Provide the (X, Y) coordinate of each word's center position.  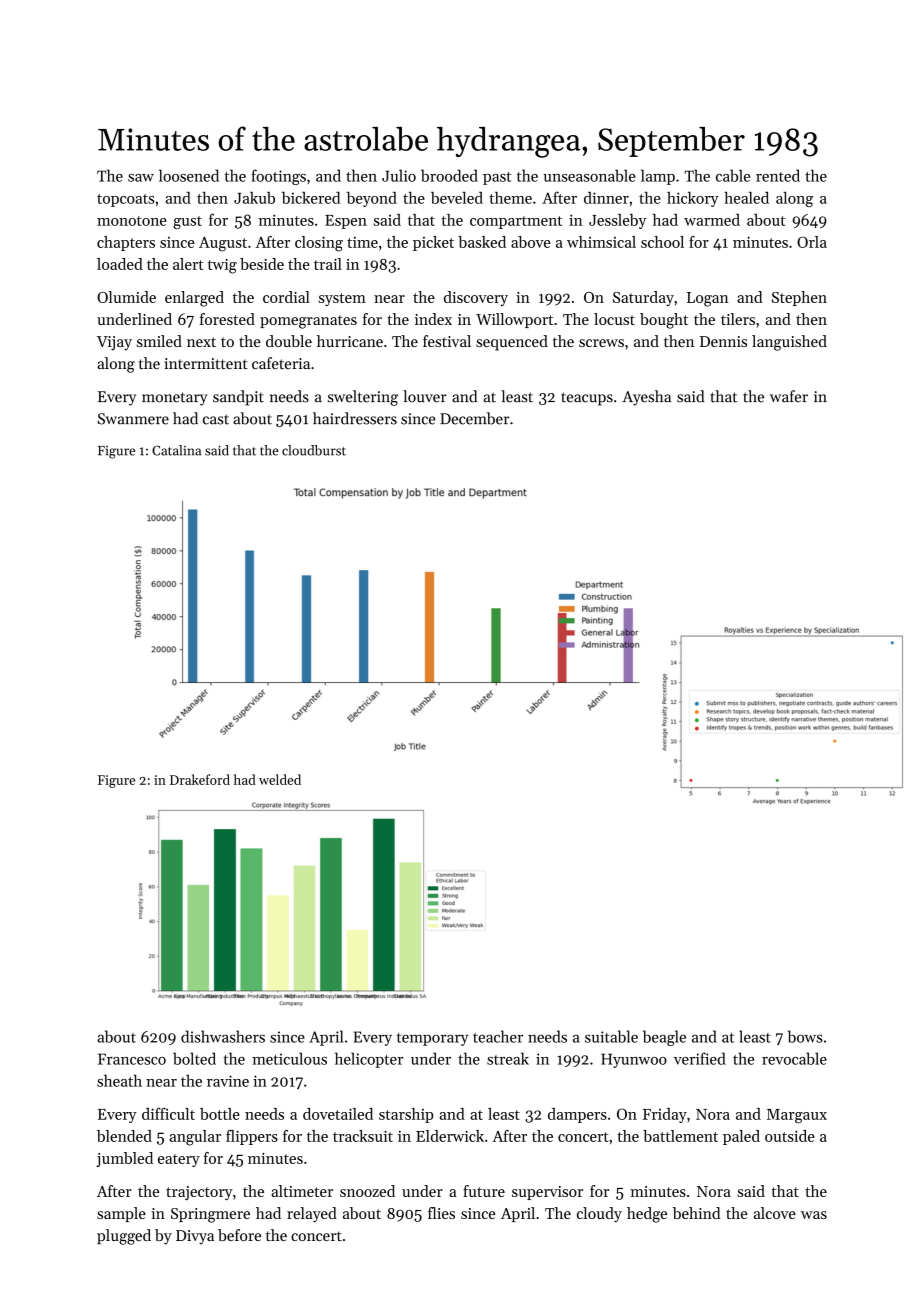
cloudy (599, 1215)
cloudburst (314, 450)
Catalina (176, 450)
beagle (664, 1038)
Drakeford (200, 779)
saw (141, 178)
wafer (789, 396)
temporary (433, 1039)
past (497, 178)
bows (805, 1036)
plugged (124, 1237)
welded (280, 779)
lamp (658, 177)
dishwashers (223, 1036)
